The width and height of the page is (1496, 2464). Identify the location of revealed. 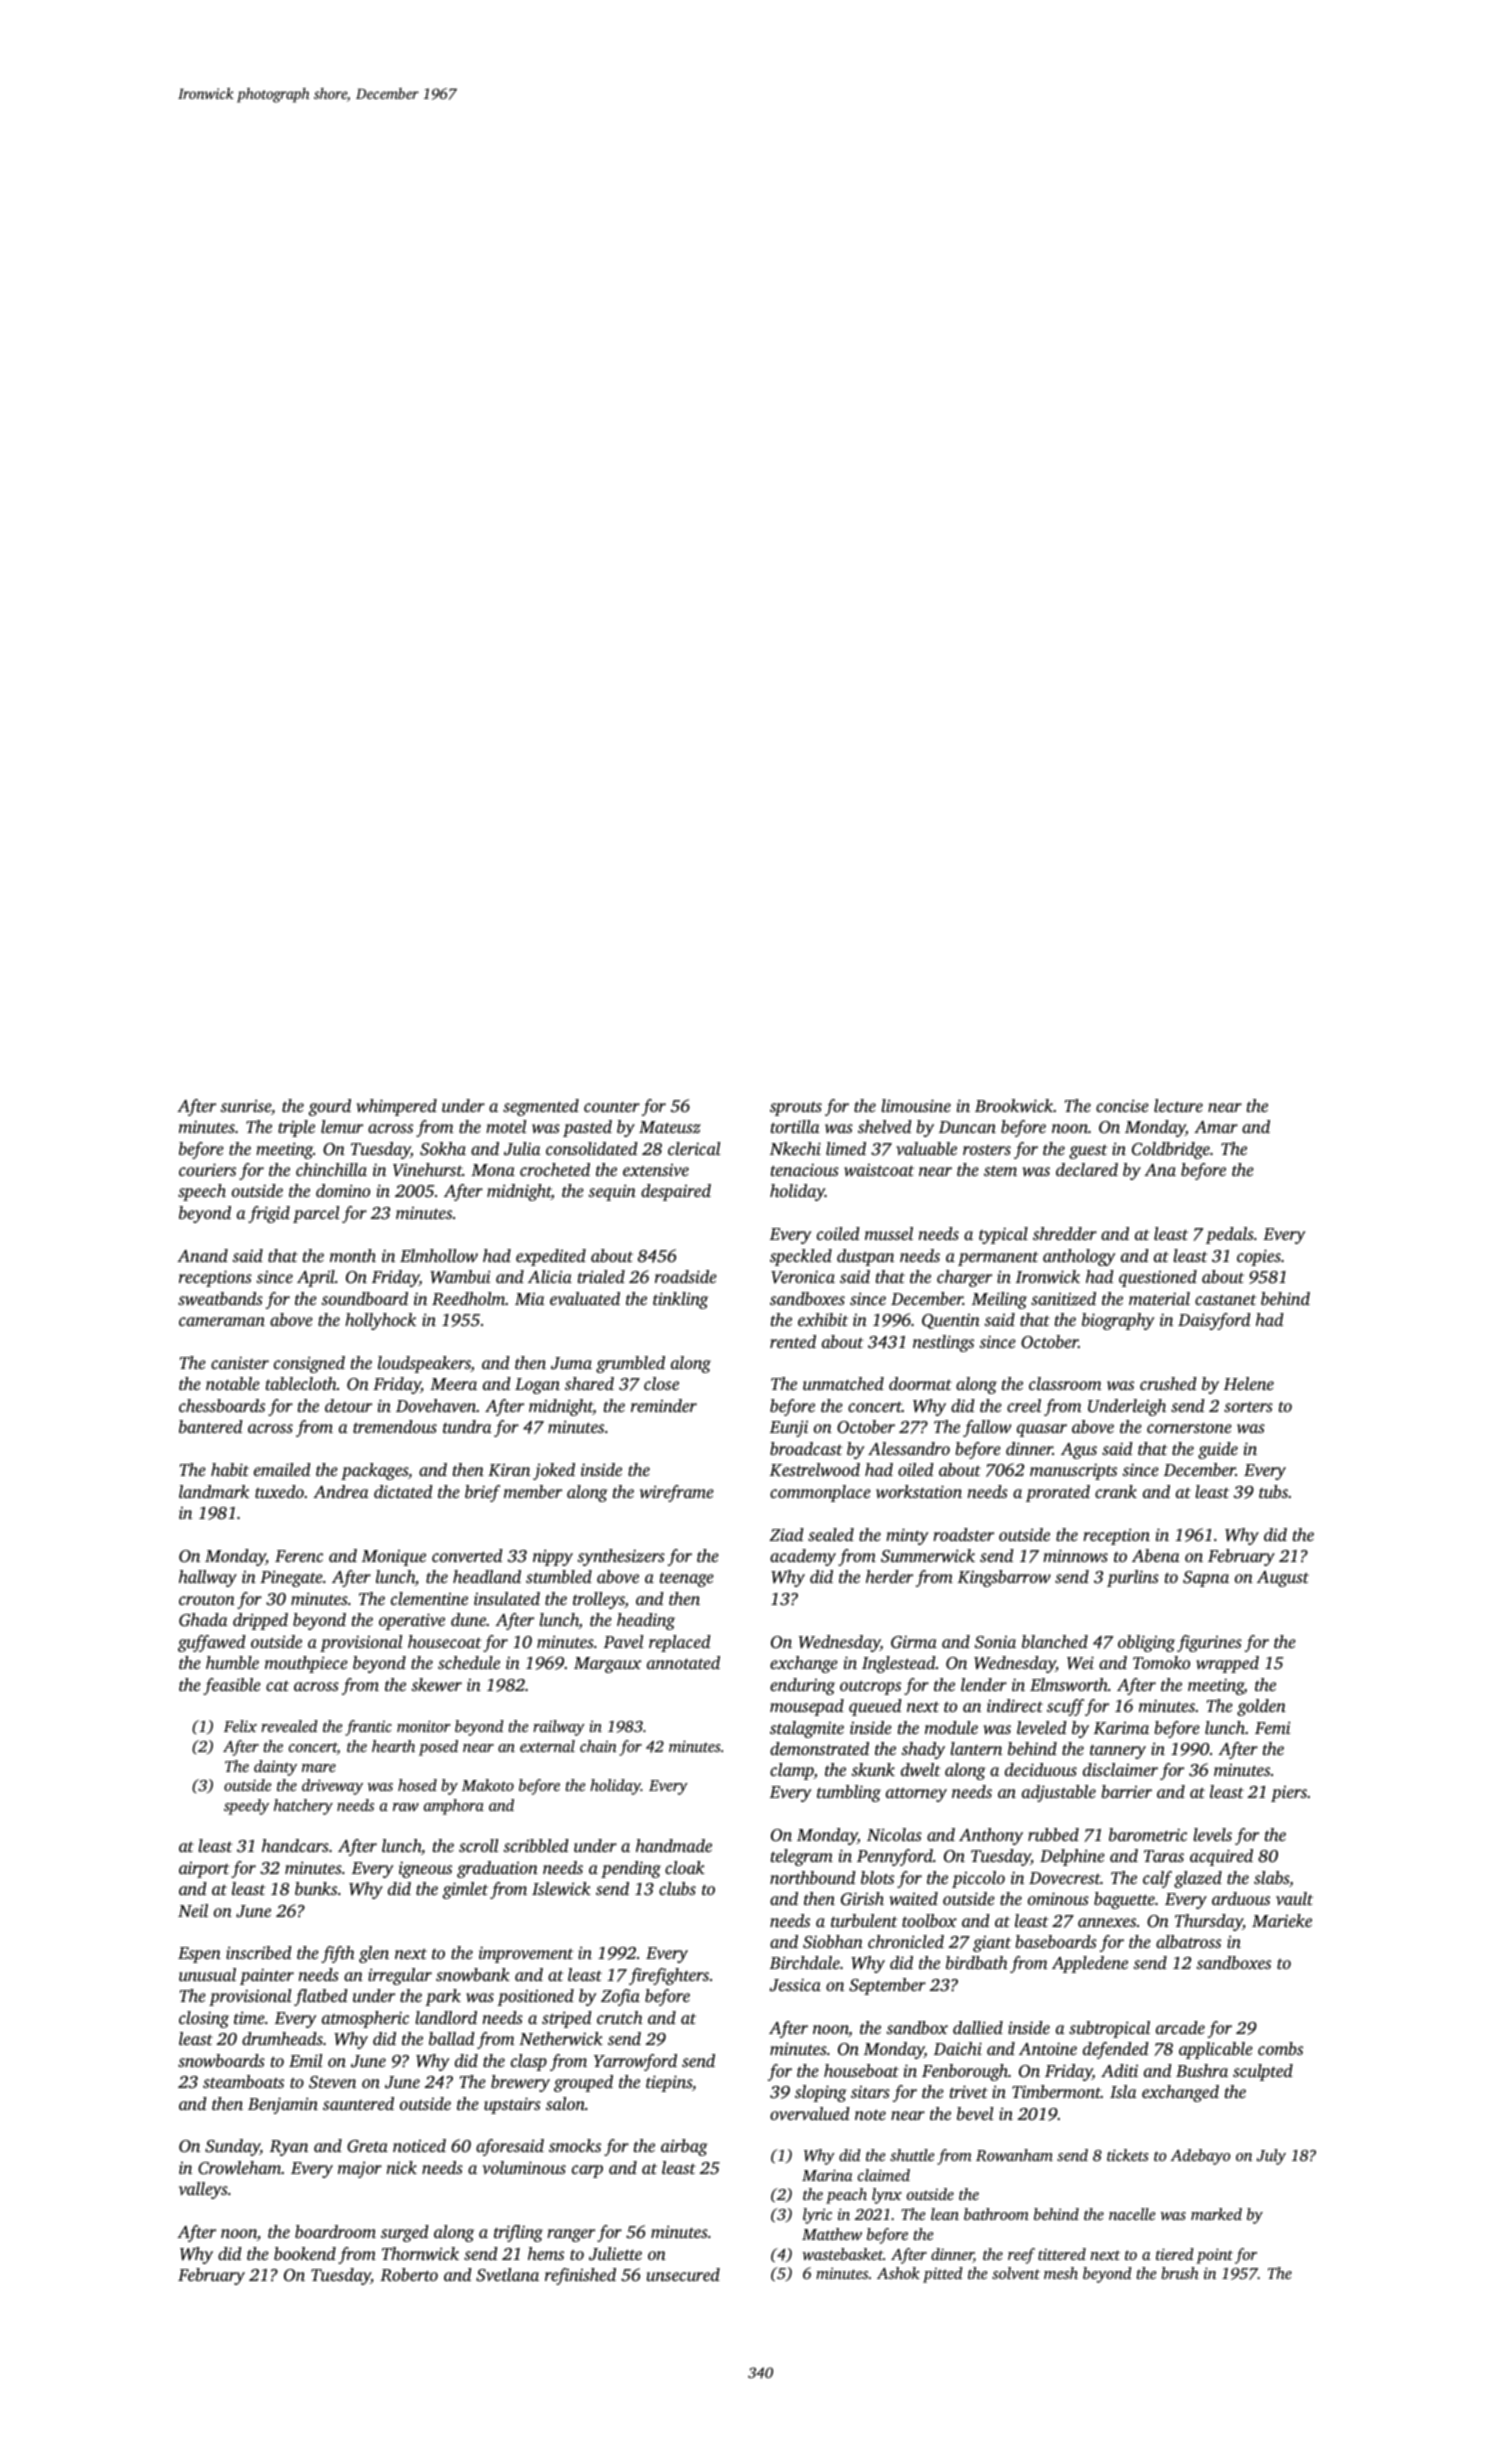
(289, 1726).
